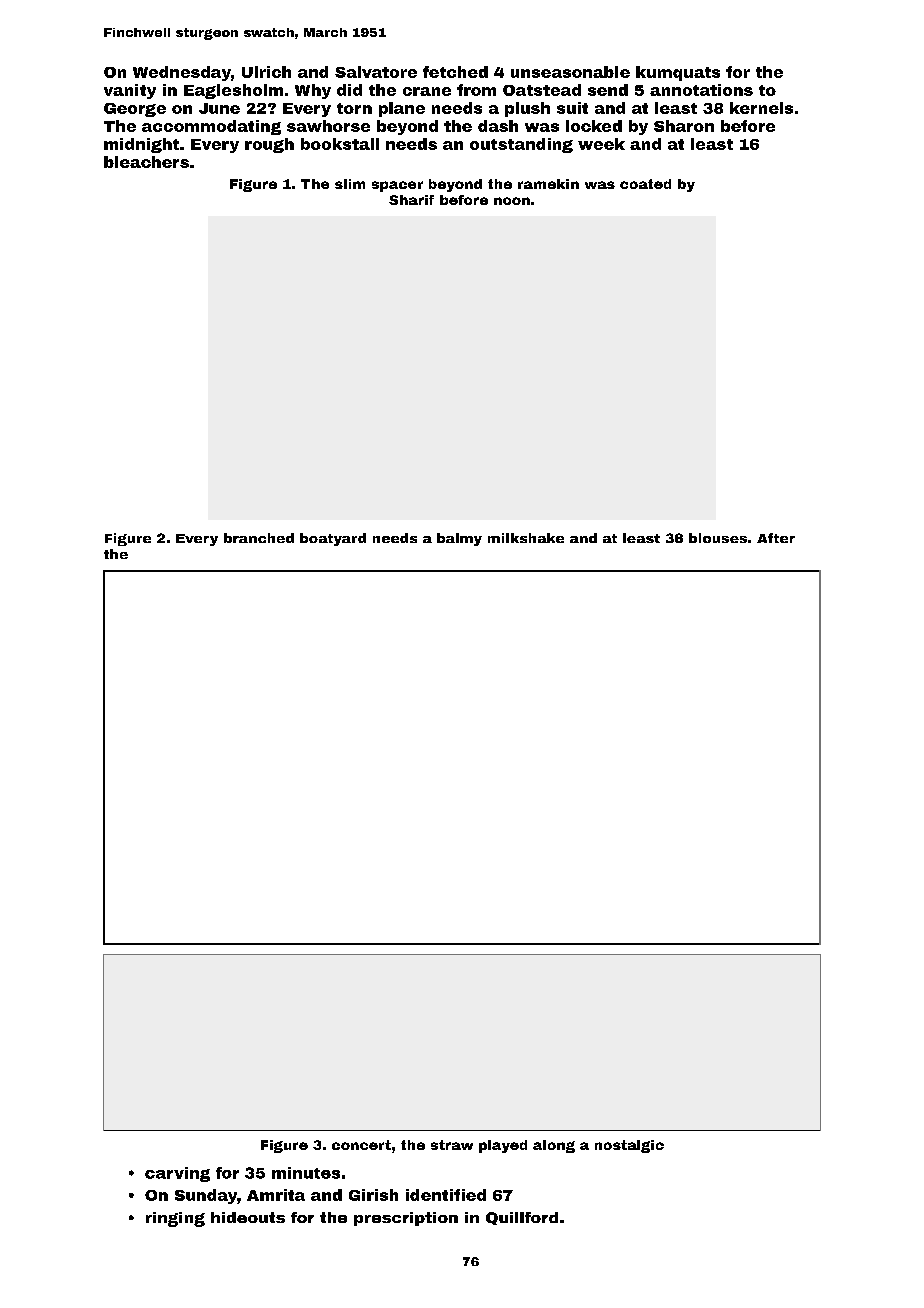 The height and width of the screenshot is (1308, 924). What do you see at coordinates (177, 1174) in the screenshot?
I see `carving` at bounding box center [177, 1174].
